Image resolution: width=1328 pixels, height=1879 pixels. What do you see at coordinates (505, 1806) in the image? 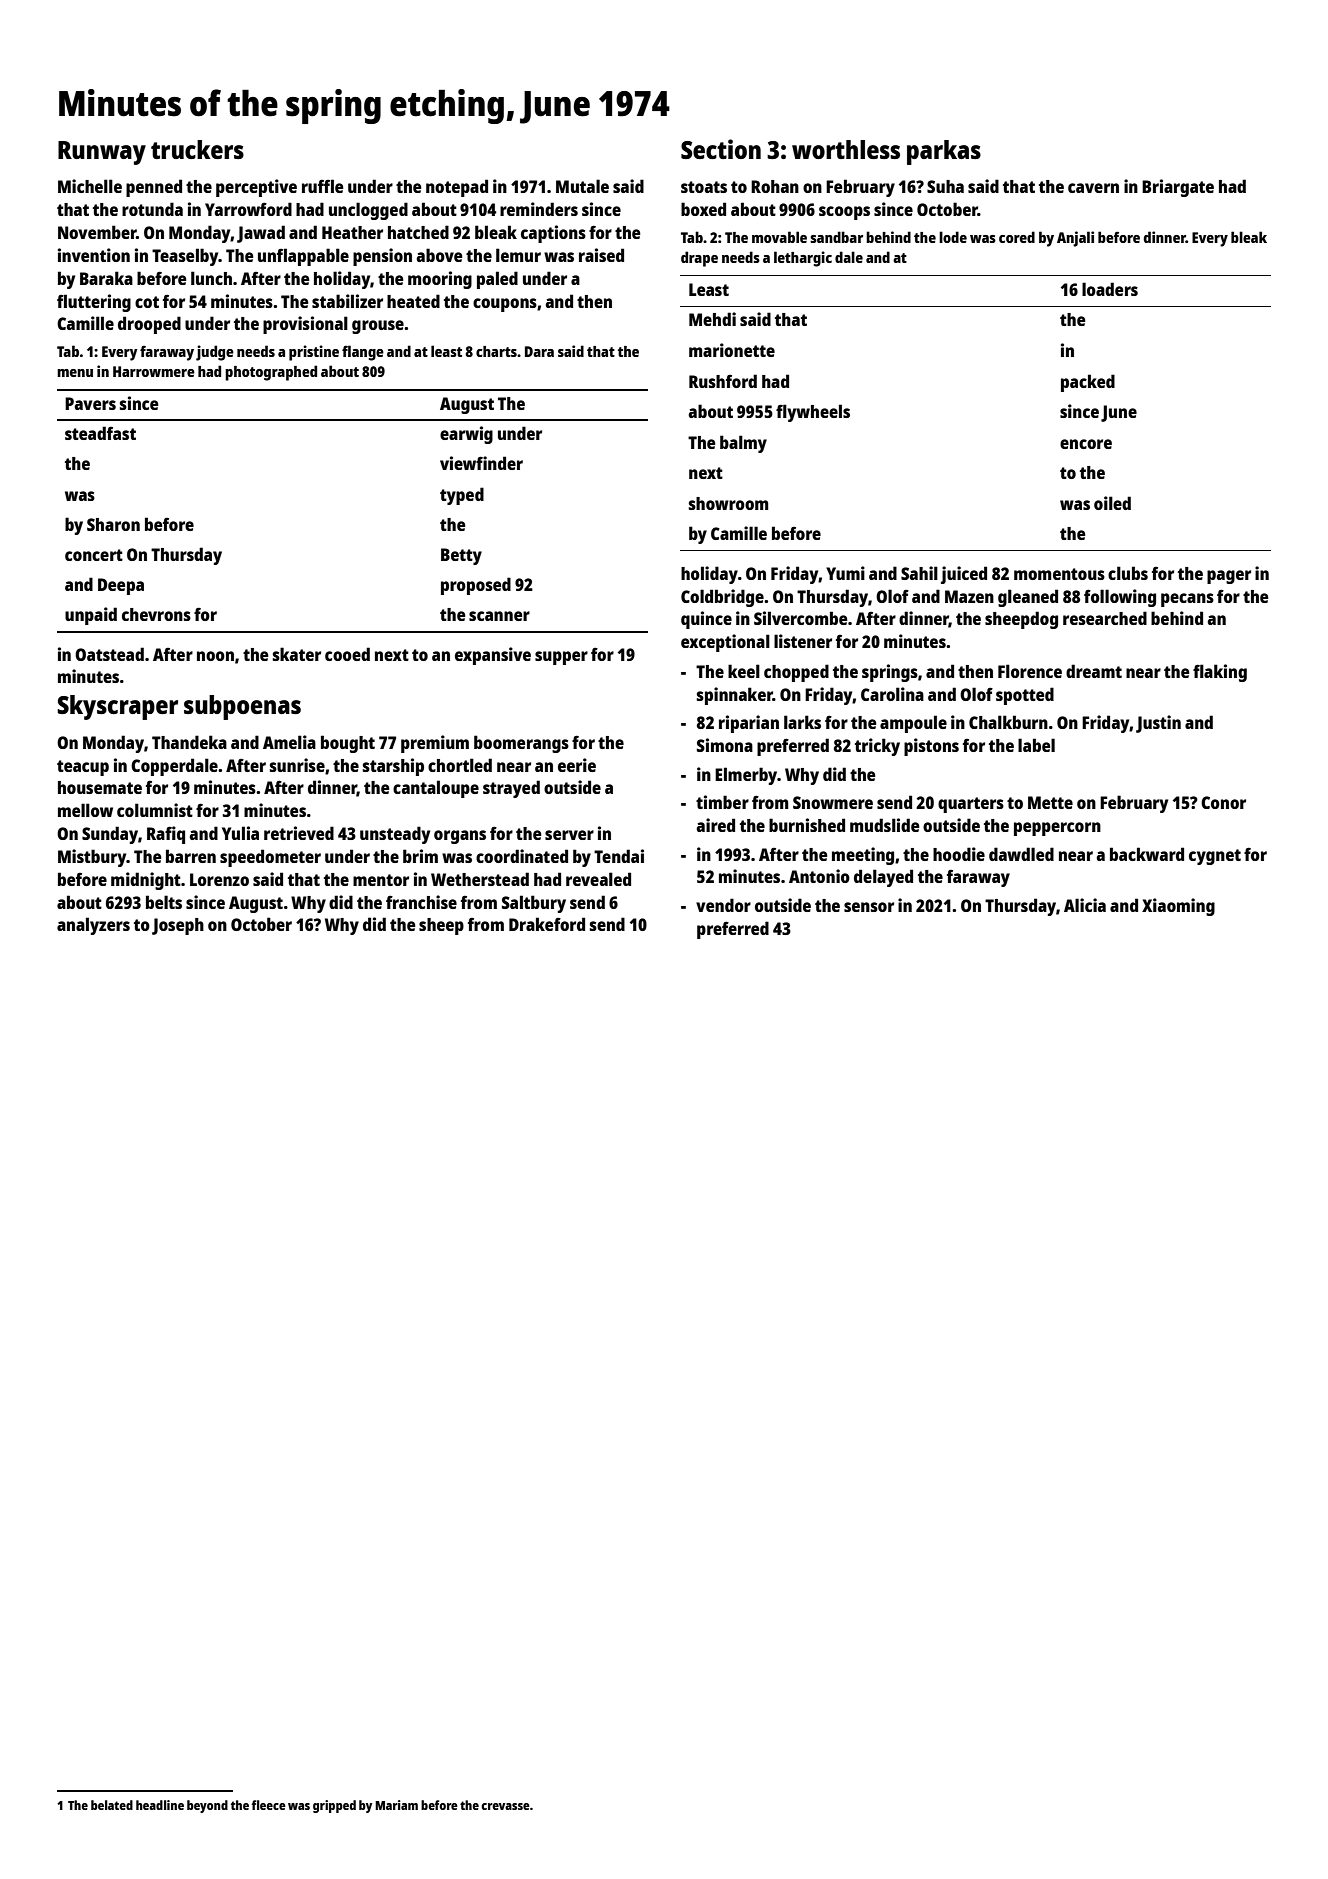
I see `crevasse` at bounding box center [505, 1806].
